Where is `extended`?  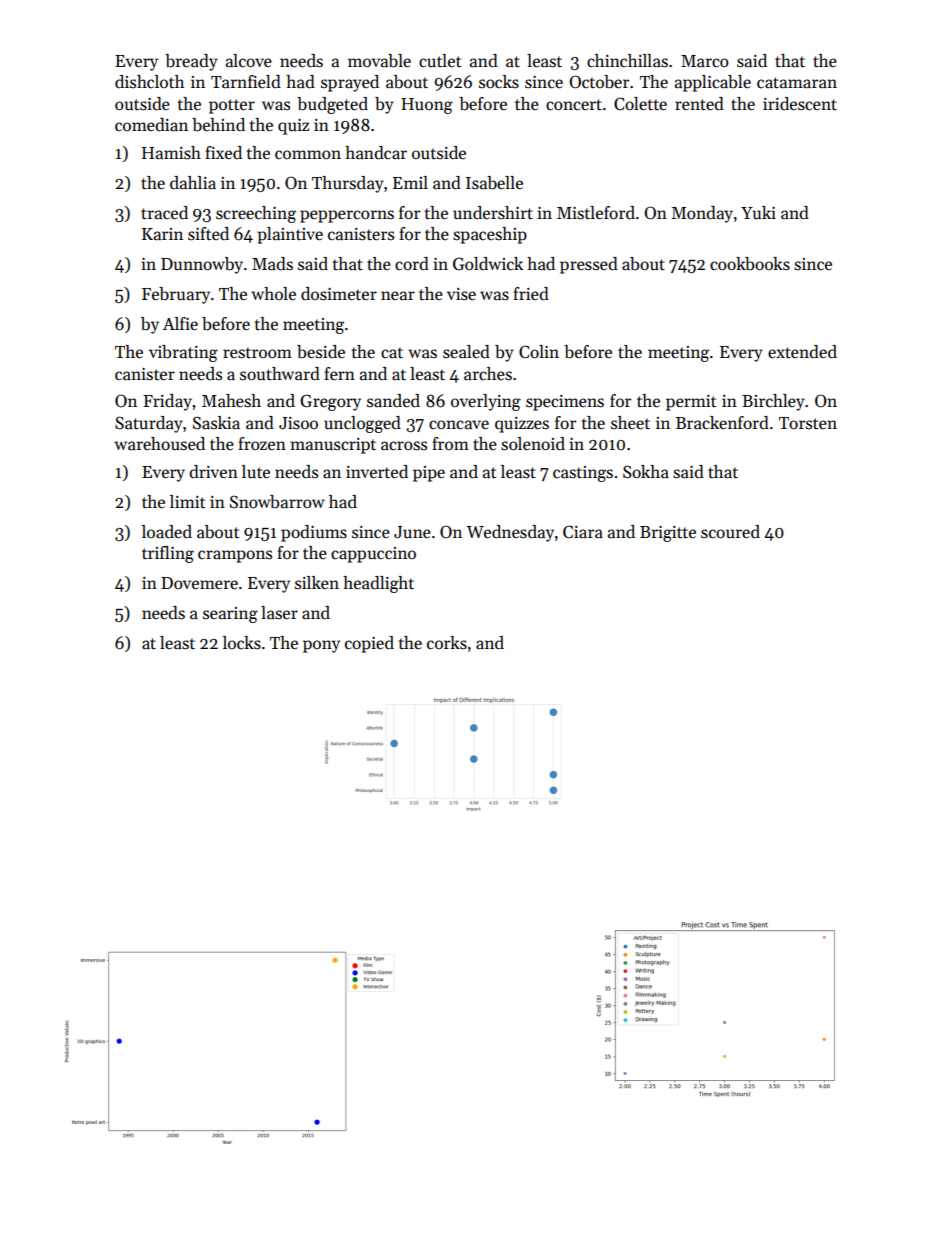
extended is located at coordinates (802, 352).
